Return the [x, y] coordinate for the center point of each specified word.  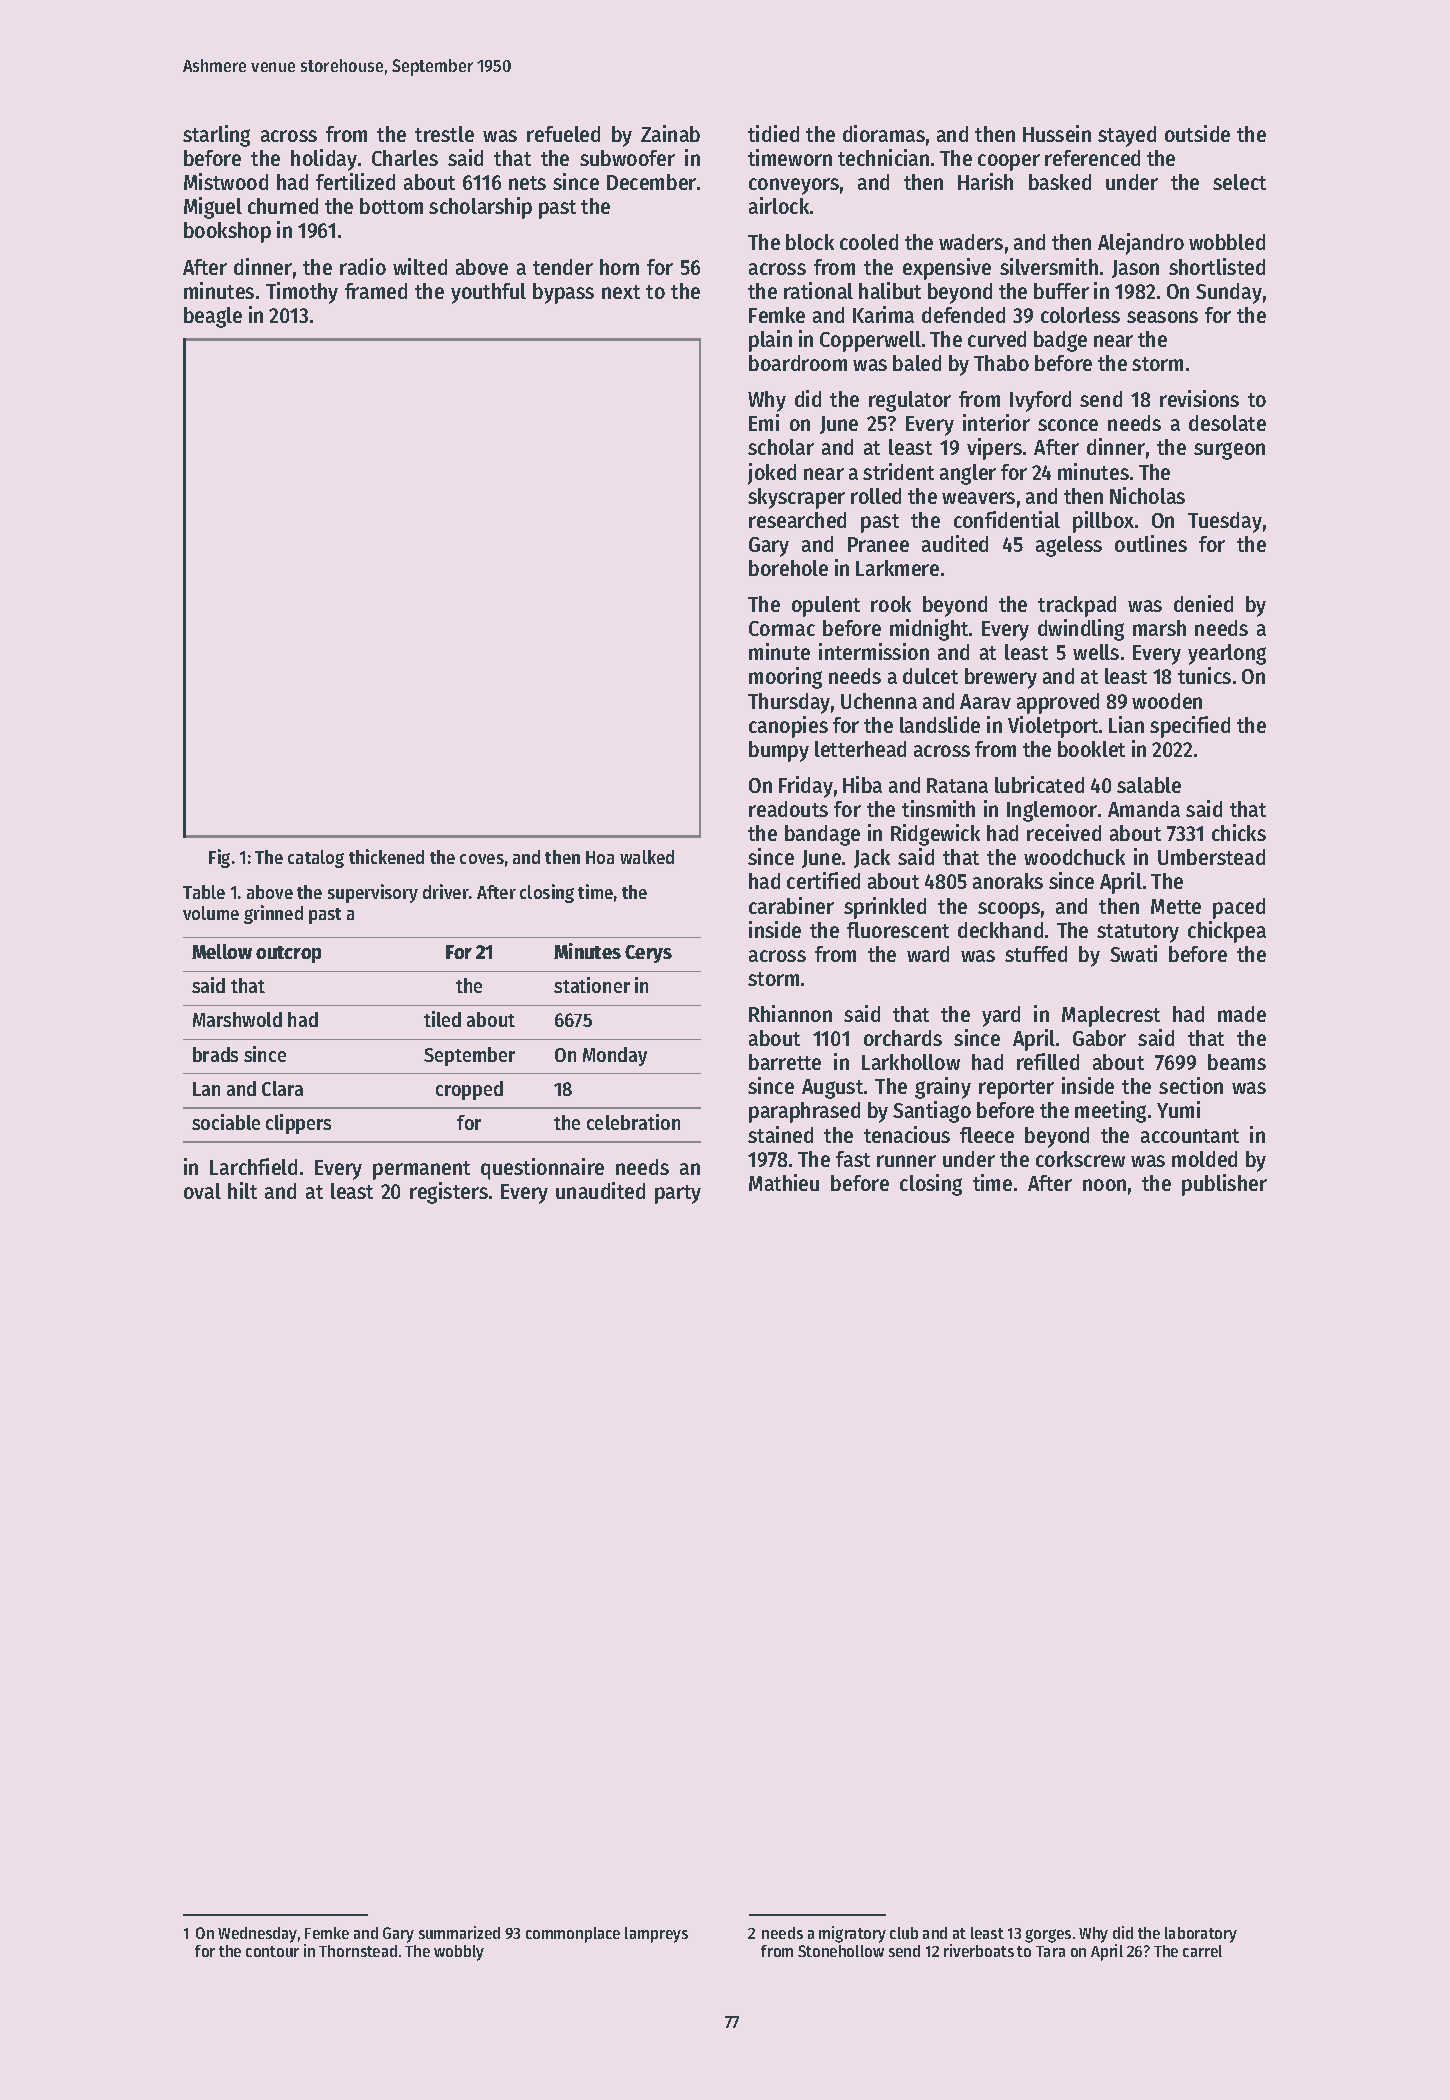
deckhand [1000, 930]
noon [1104, 1185]
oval [202, 1191]
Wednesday [257, 1935]
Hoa [600, 857]
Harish [985, 181]
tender [563, 267]
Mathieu [784, 1182]
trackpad [1077, 606]
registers [449, 1193]
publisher [1224, 1185]
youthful [488, 293]
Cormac [782, 628]
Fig [219, 858]
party [678, 1194]
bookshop [227, 232]
